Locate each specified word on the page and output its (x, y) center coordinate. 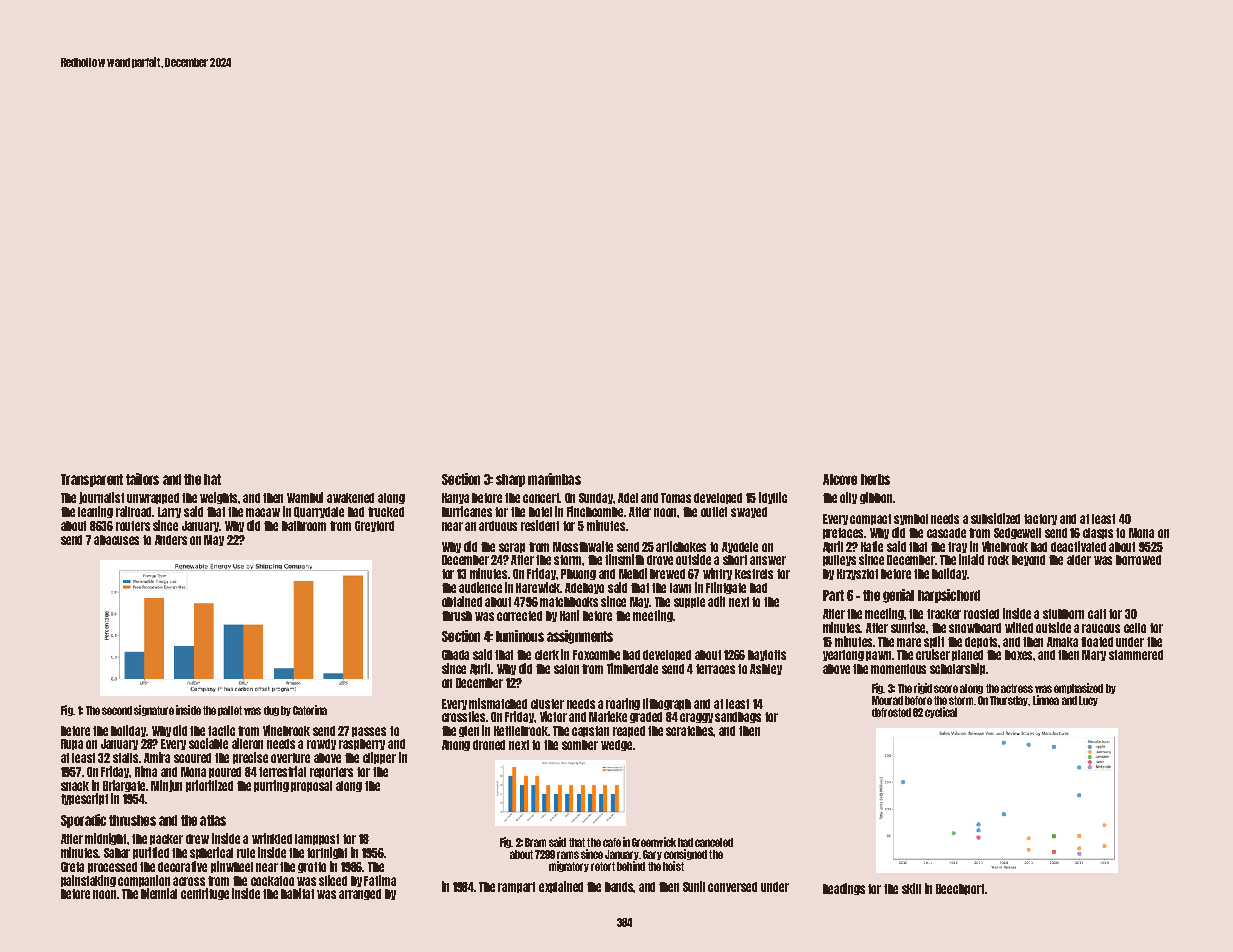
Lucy (1088, 701)
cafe (612, 842)
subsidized (995, 518)
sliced (333, 880)
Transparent (92, 480)
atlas (213, 820)
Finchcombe (596, 511)
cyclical (941, 712)
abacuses (116, 540)
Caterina (310, 710)
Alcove (840, 479)
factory (1040, 519)
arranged (360, 894)
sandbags (738, 717)
